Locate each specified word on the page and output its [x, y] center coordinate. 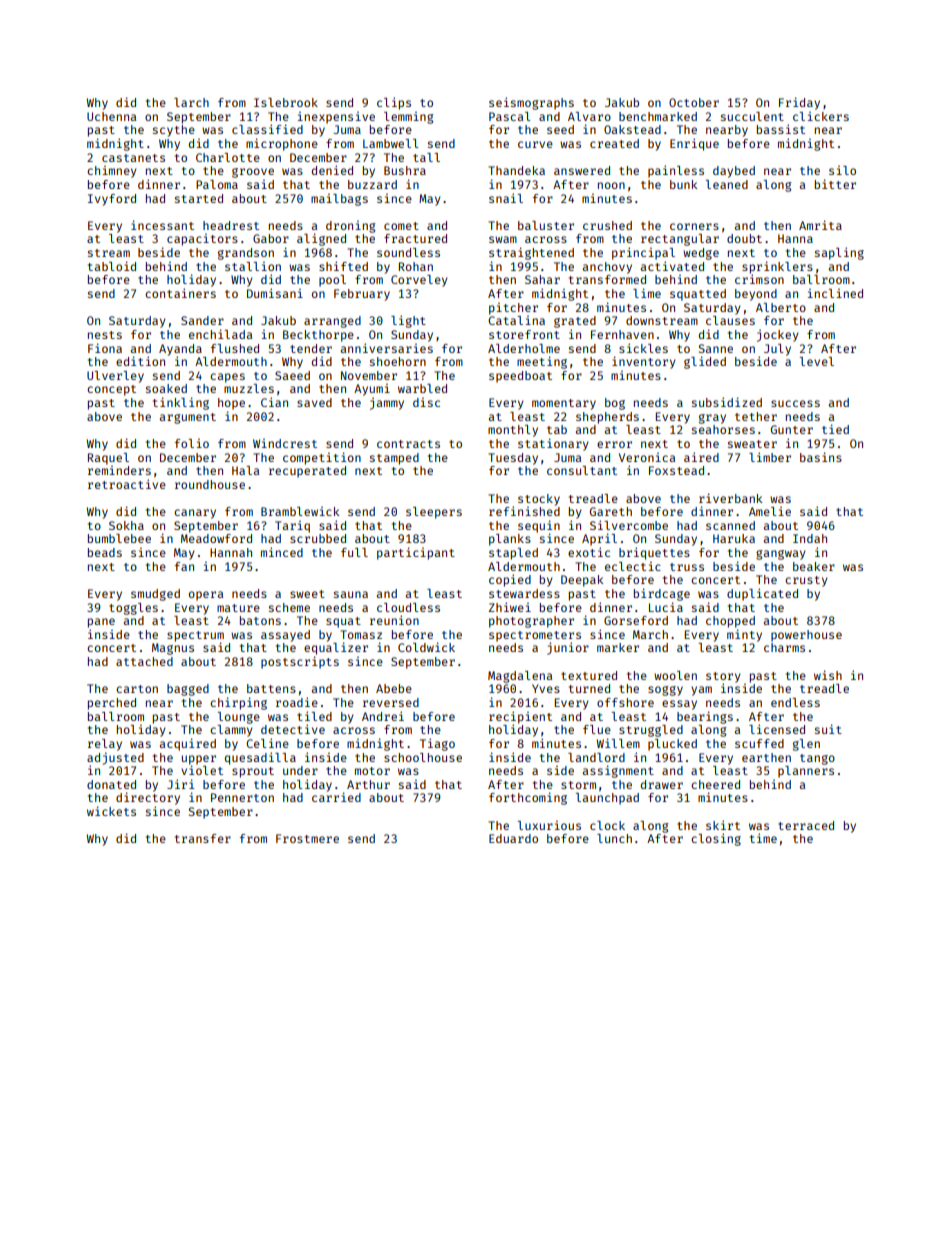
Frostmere [307, 838]
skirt [723, 825]
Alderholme [524, 348]
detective [293, 729]
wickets [111, 811]
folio [192, 443]
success [795, 403]
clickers [821, 116]
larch [191, 102]
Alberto [781, 307]
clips [394, 103]
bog [615, 404]
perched [112, 704]
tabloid [112, 266]
